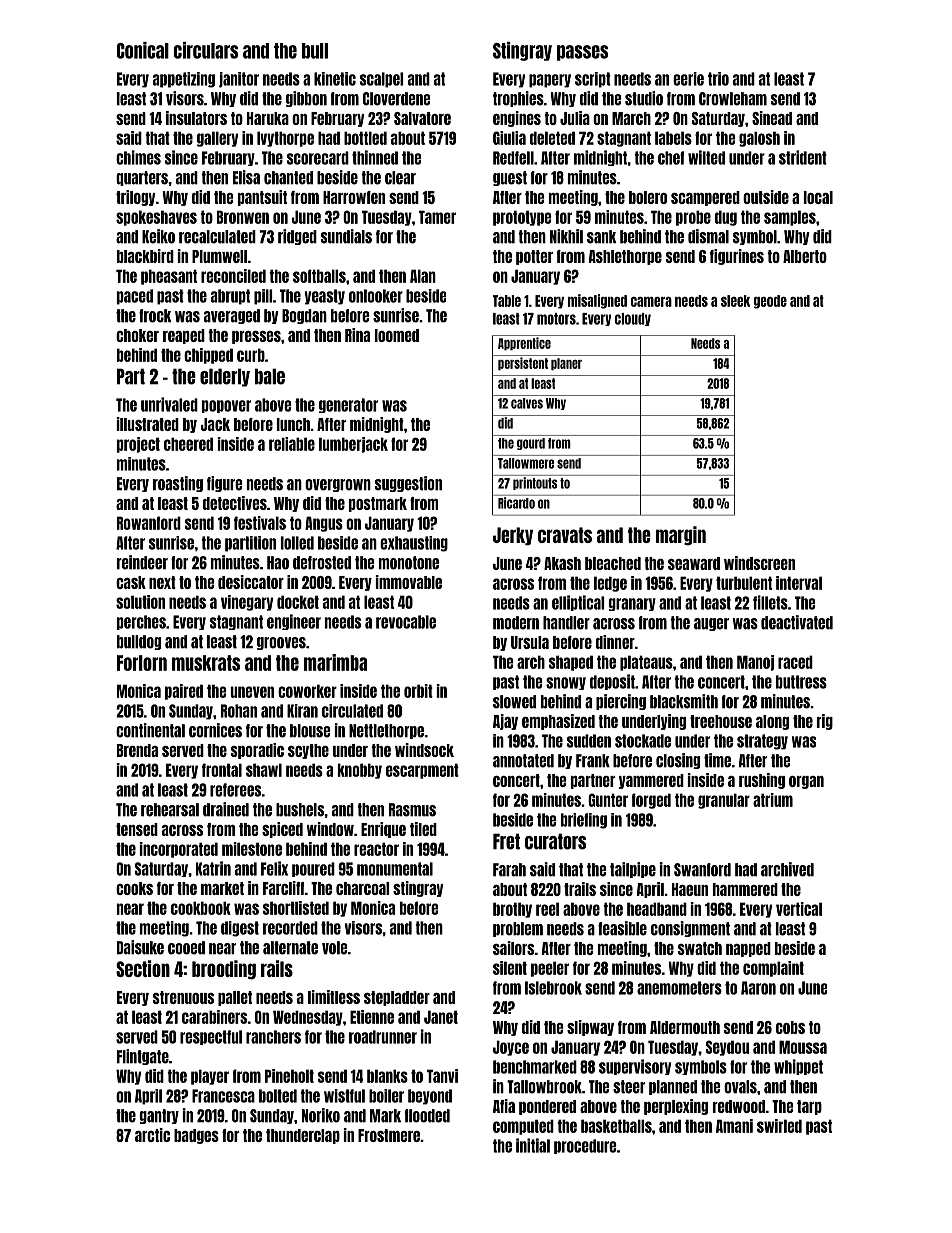 Image resolution: width=952 pixels, height=1233 pixels. I want to click on project, so click(138, 445).
